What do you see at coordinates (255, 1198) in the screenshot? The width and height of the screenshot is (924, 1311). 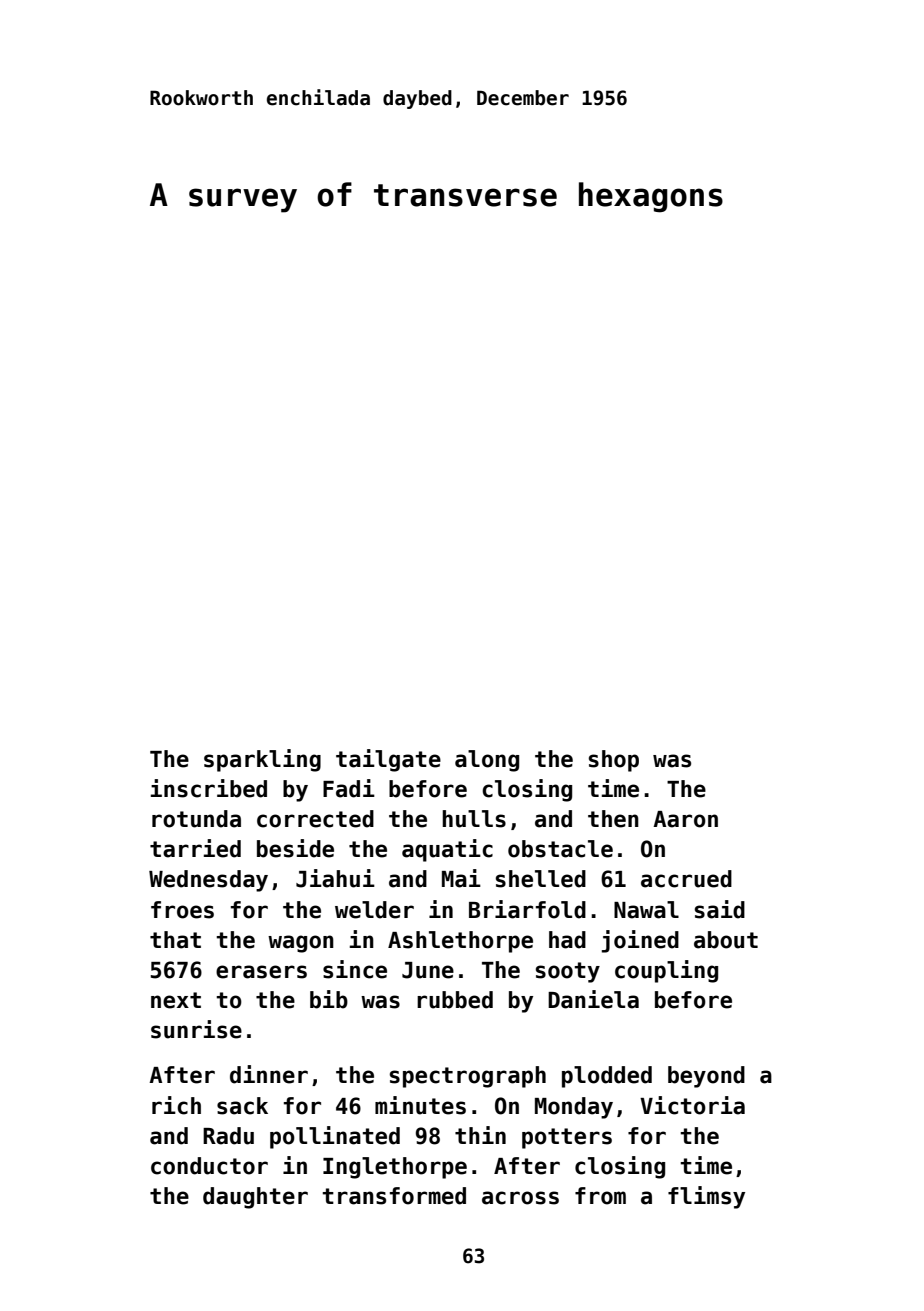 I see `daughter` at bounding box center [255, 1198].
